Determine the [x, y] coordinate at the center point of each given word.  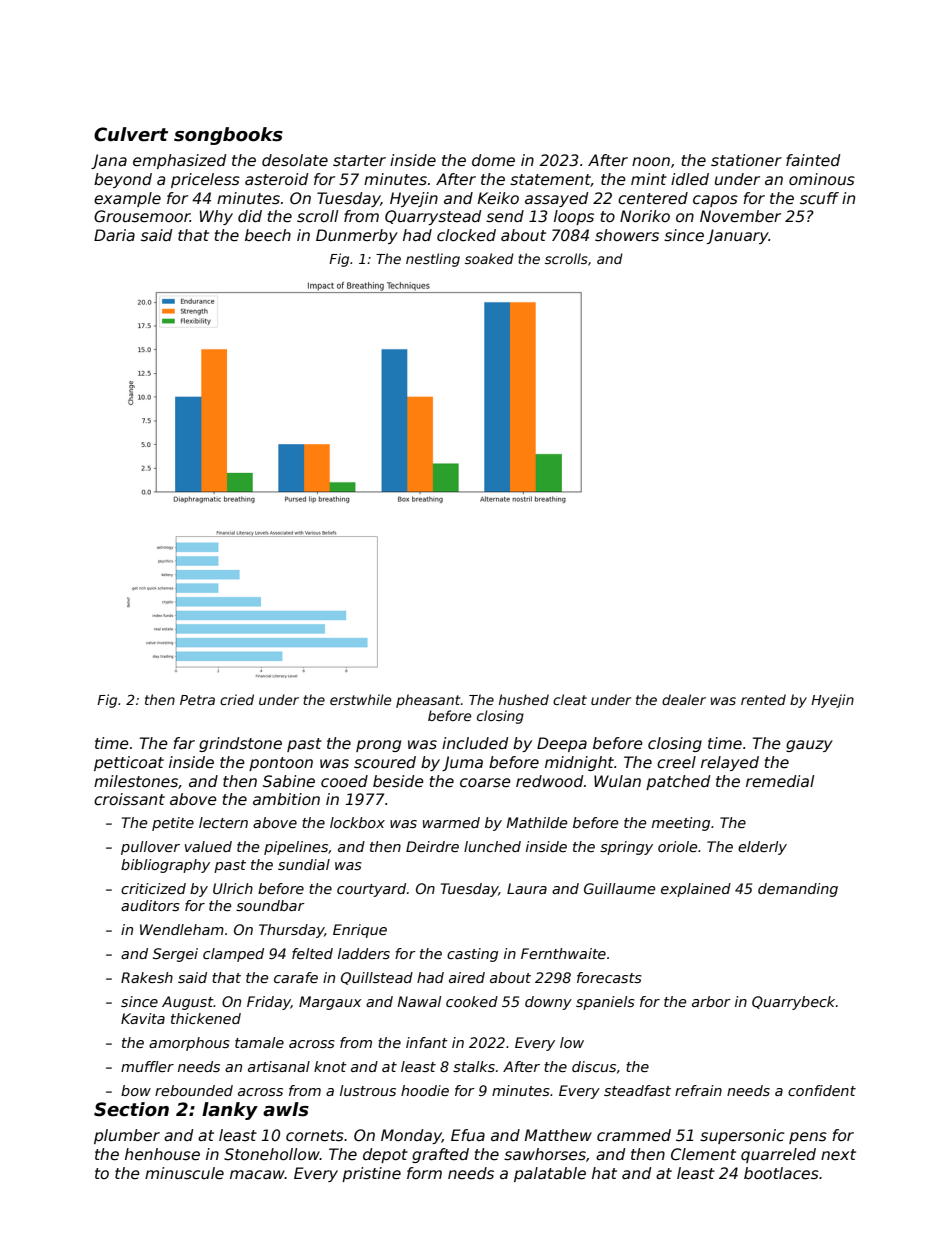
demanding [798, 890]
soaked [489, 258]
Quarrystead [433, 217]
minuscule [184, 1173]
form [424, 1173]
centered [653, 198]
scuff [819, 198]
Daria [114, 235]
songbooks [228, 136]
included [475, 743]
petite [173, 824]
